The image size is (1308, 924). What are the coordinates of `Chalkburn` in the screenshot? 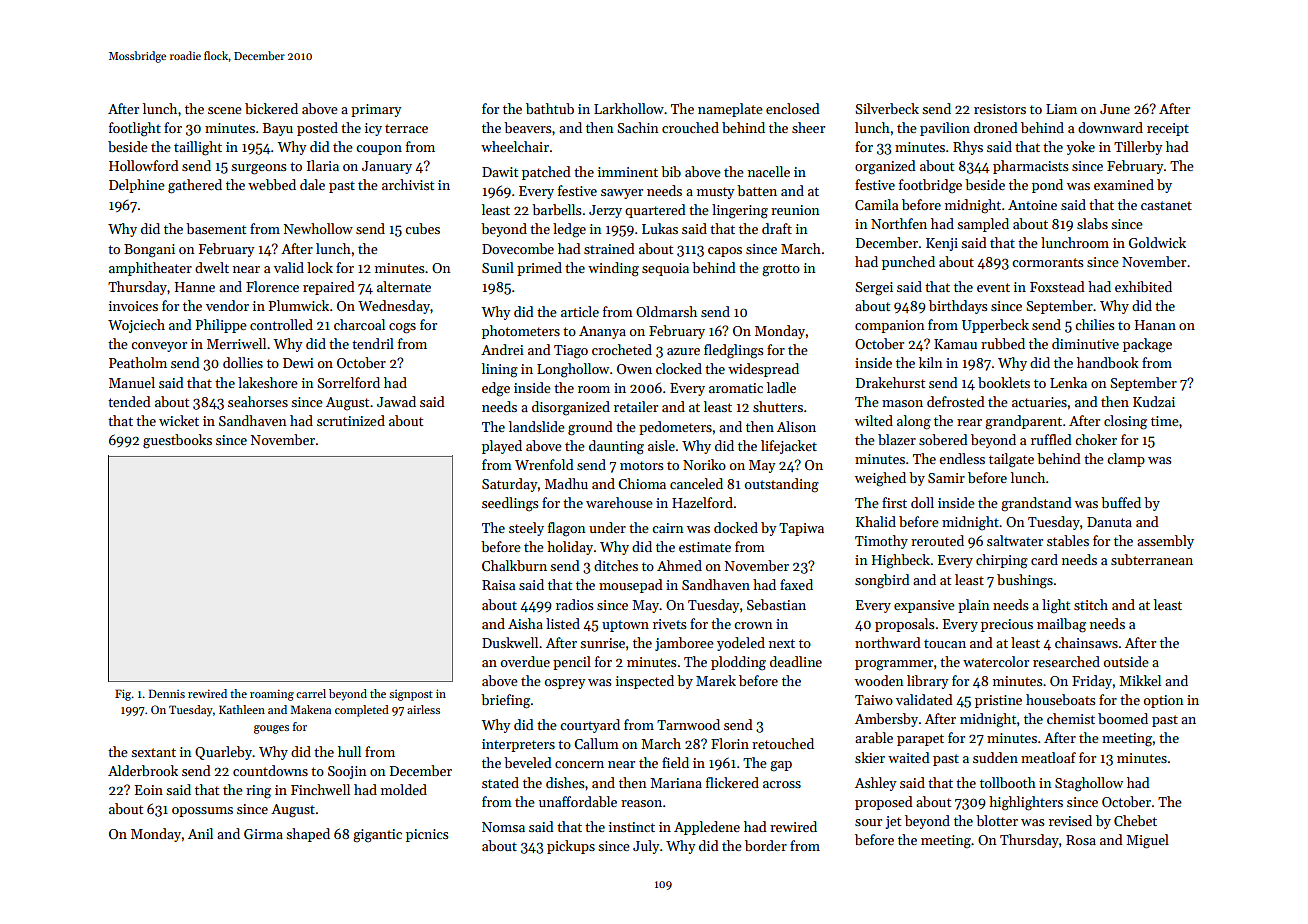 It's located at (514, 565).
